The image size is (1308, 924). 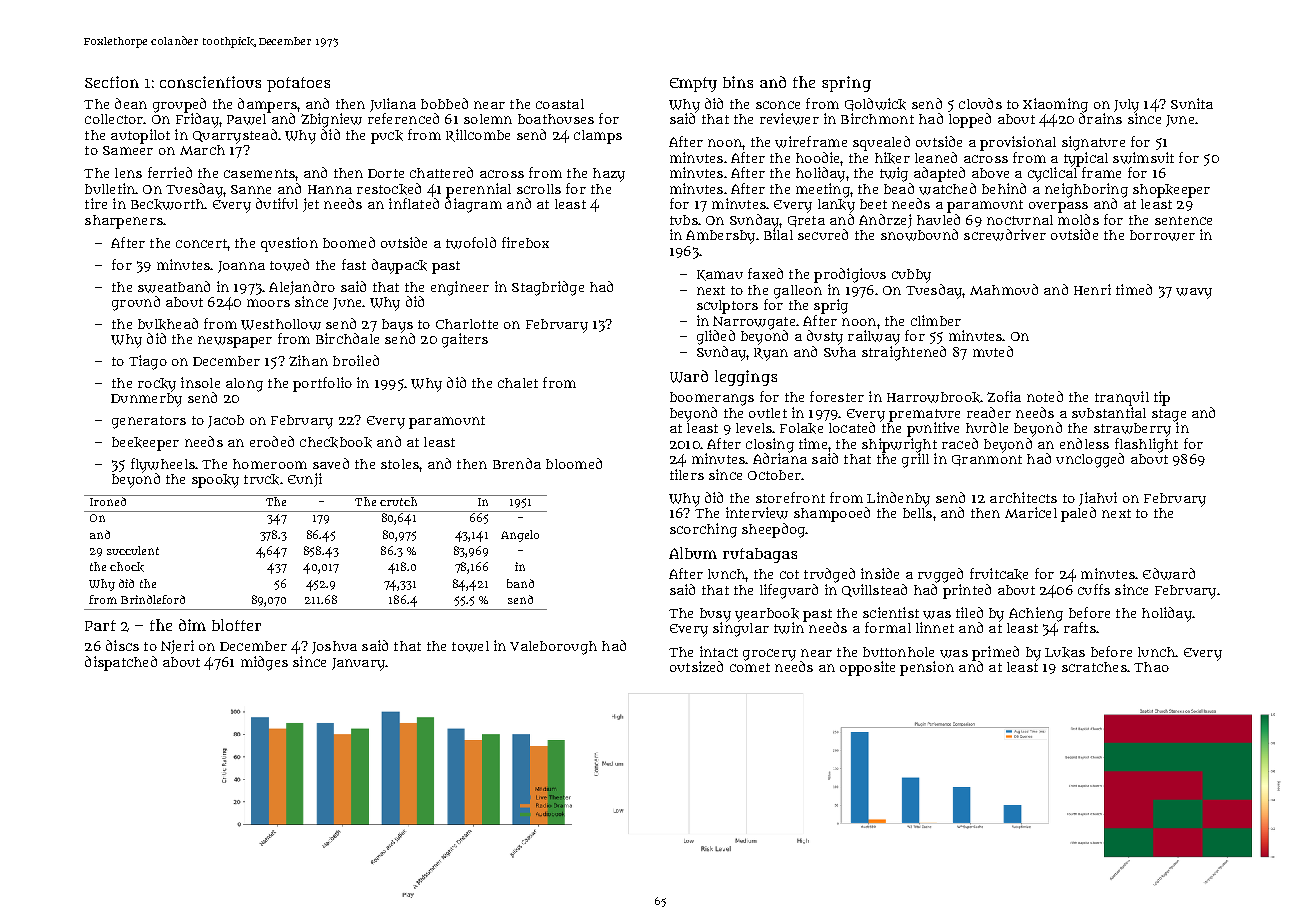 What do you see at coordinates (754, 323) in the image?
I see `Narrowgate` at bounding box center [754, 323].
